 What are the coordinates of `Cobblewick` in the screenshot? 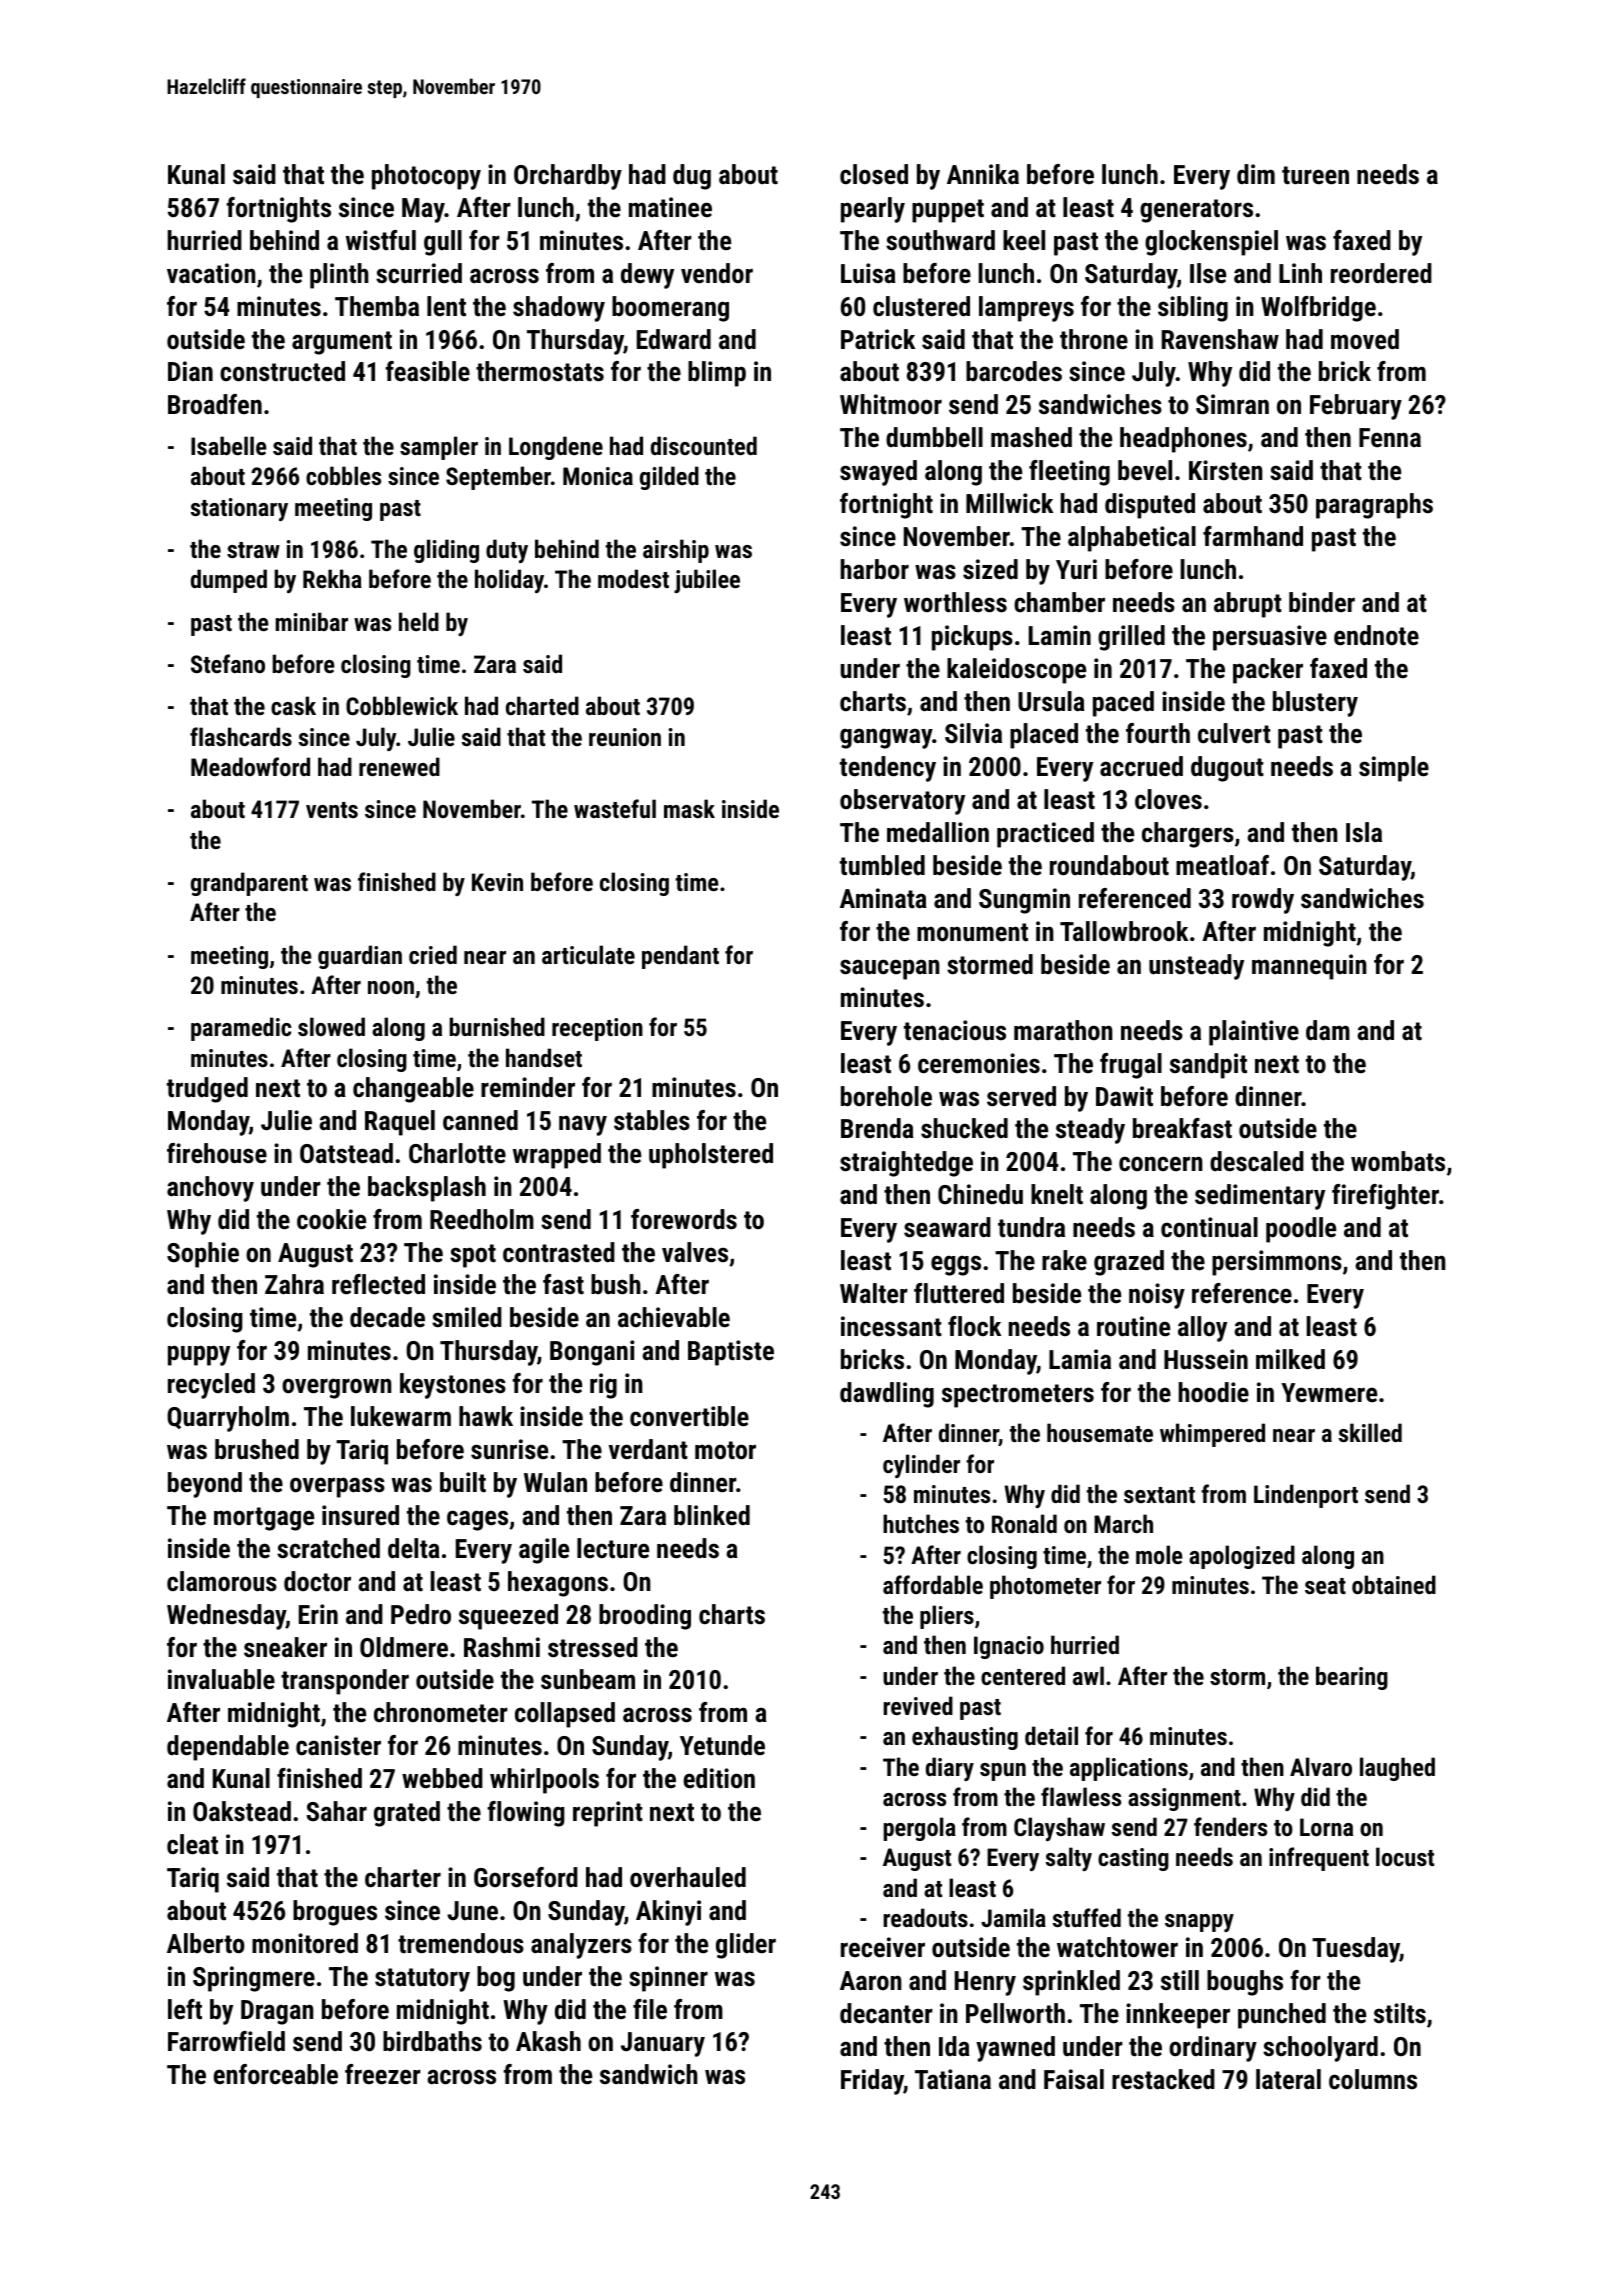 It's located at (402, 705).
